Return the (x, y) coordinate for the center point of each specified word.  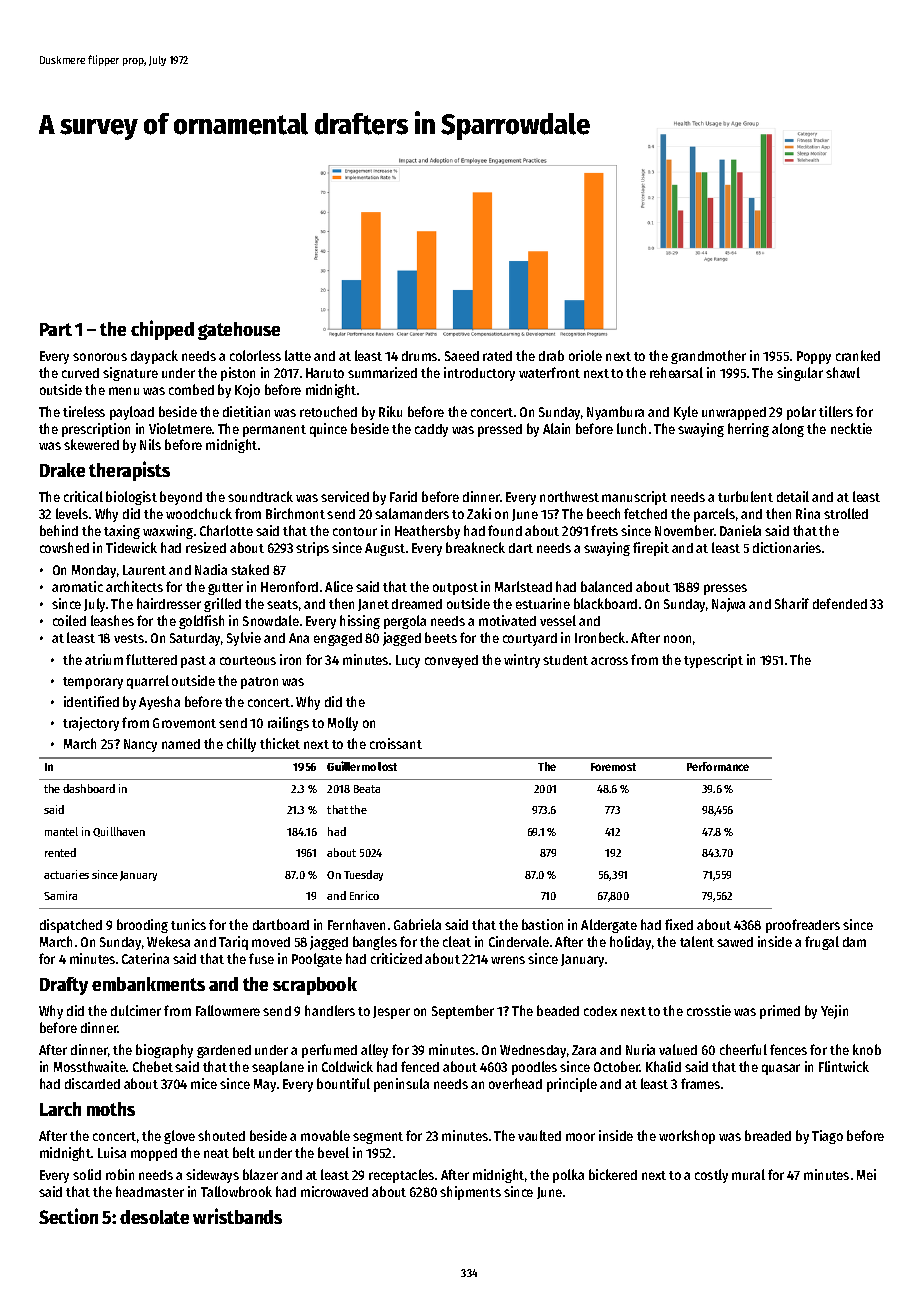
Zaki (479, 513)
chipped (162, 330)
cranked (858, 355)
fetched (645, 513)
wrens (508, 960)
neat (216, 1153)
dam (854, 942)
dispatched (71, 926)
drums (419, 356)
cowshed (64, 547)
